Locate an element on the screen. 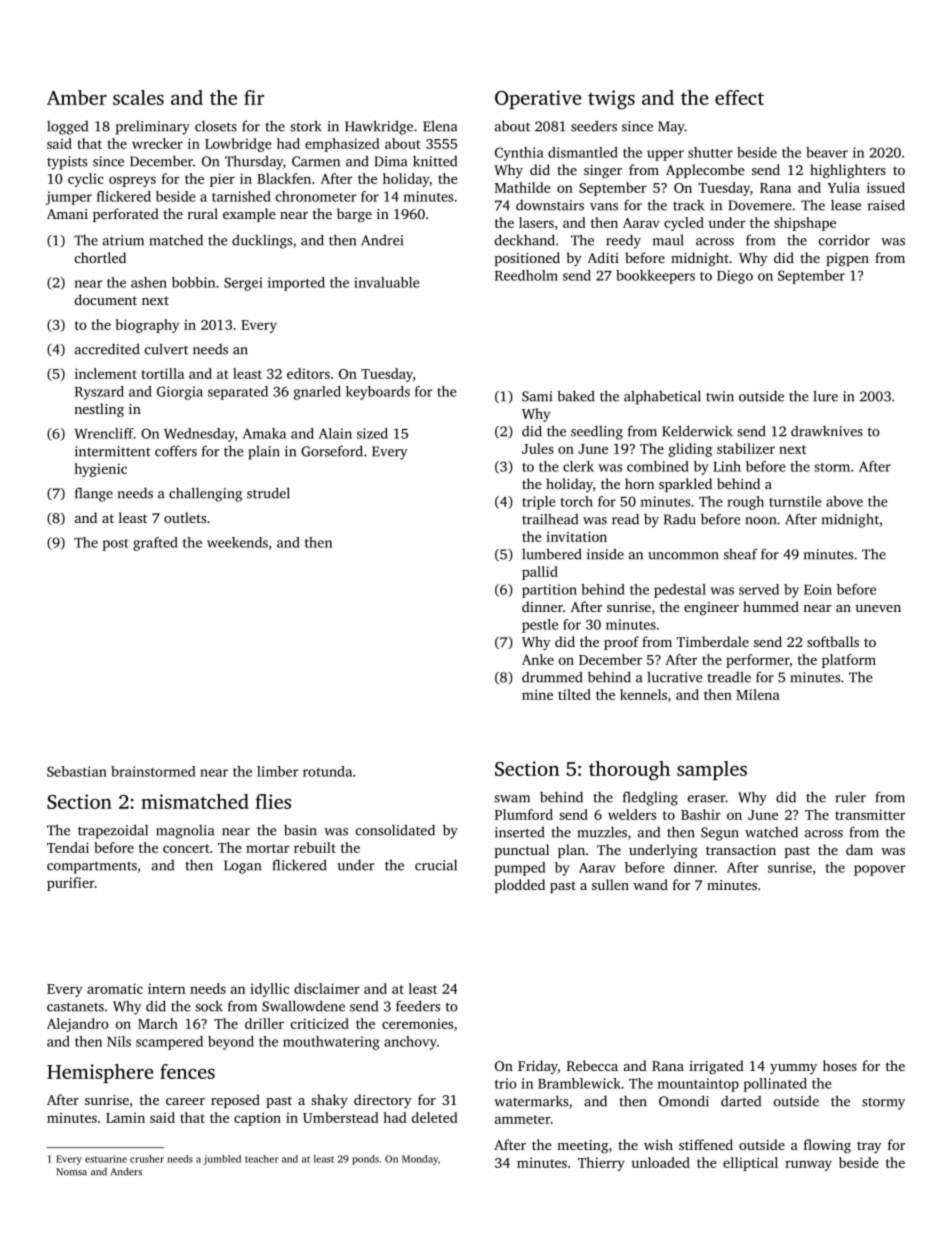 This screenshot has height=1233, width=952. uneven is located at coordinates (878, 608).
